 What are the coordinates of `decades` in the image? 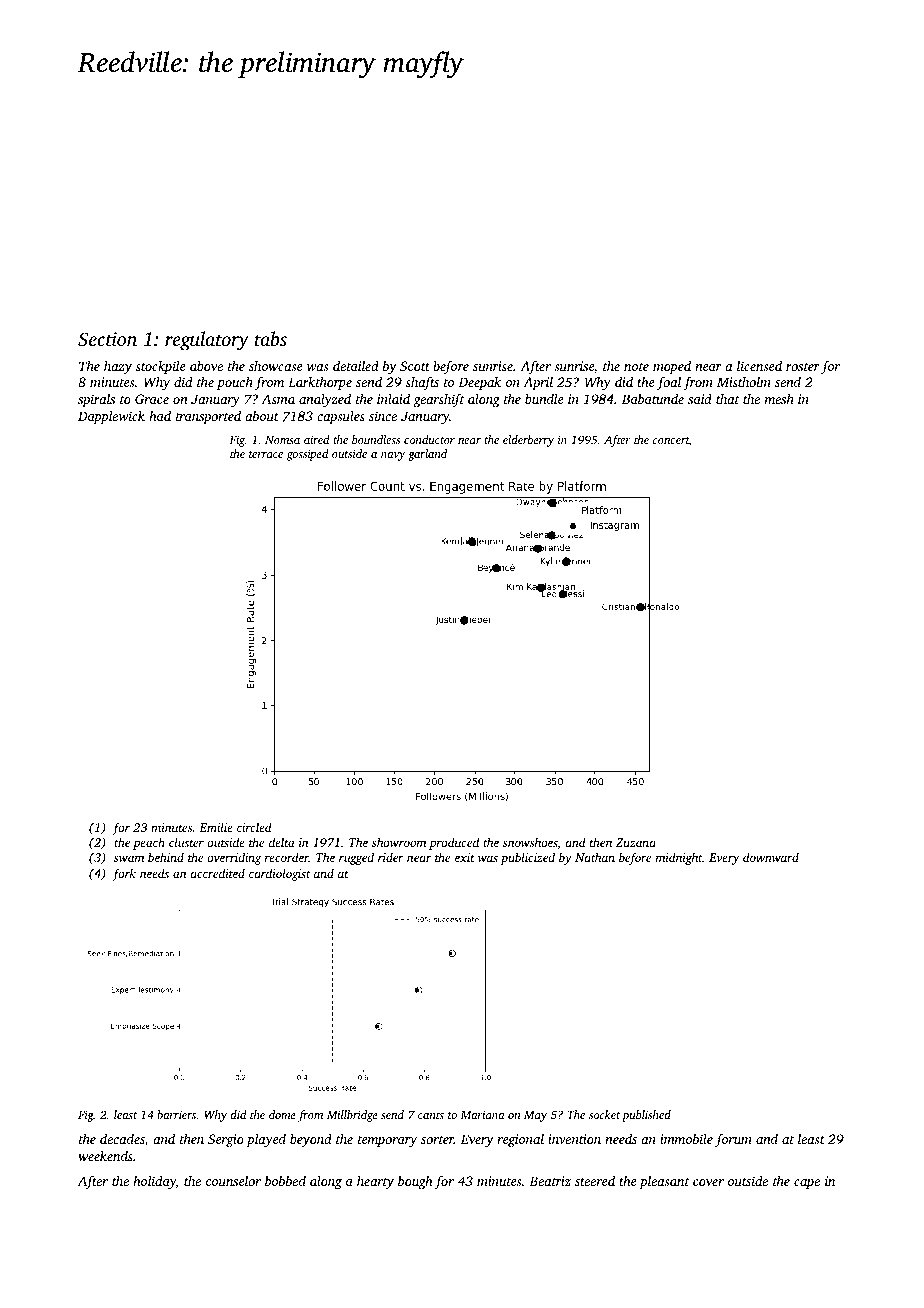 It's located at (122, 1138).
